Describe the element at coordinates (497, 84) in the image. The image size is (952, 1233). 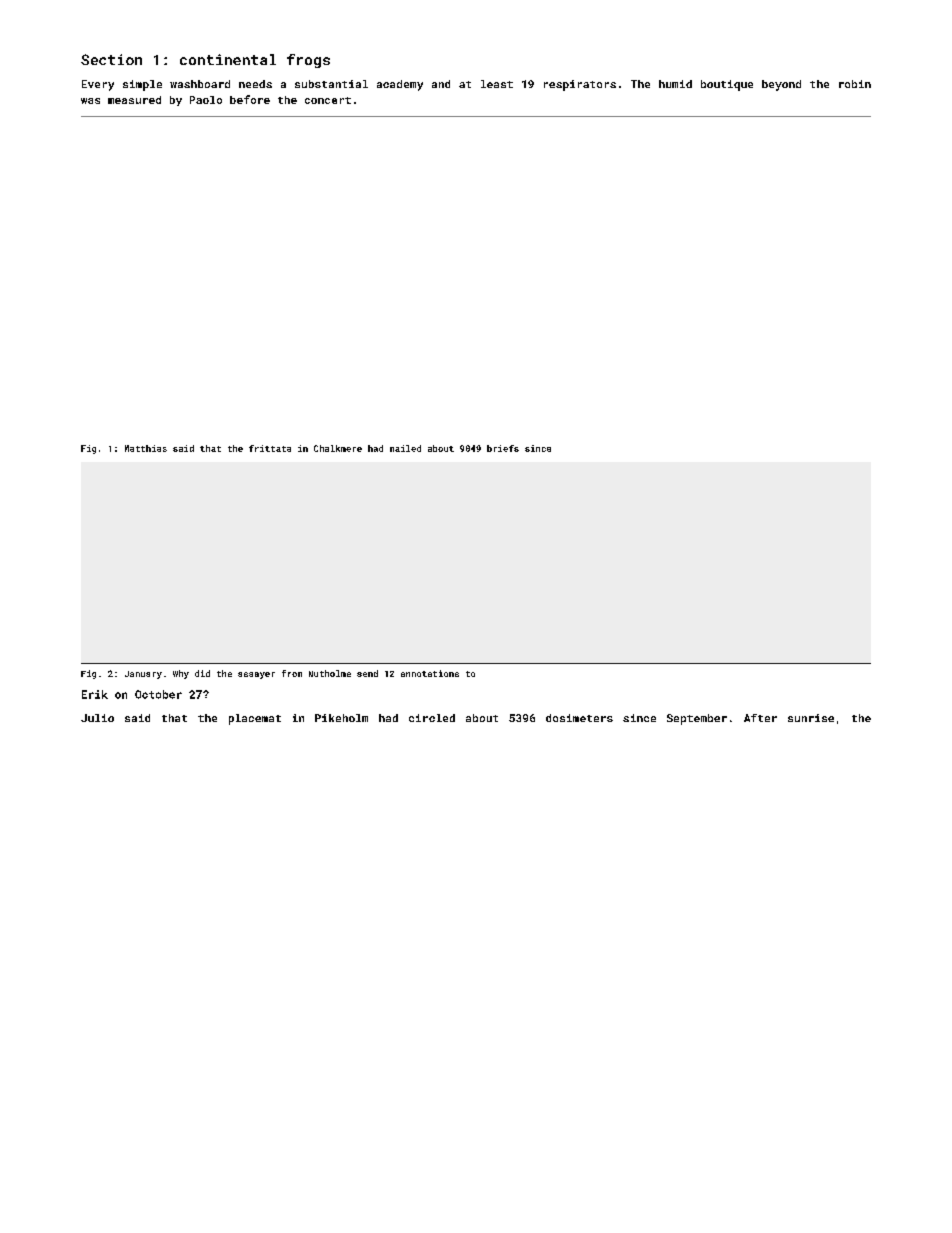
I see `least` at that location.
